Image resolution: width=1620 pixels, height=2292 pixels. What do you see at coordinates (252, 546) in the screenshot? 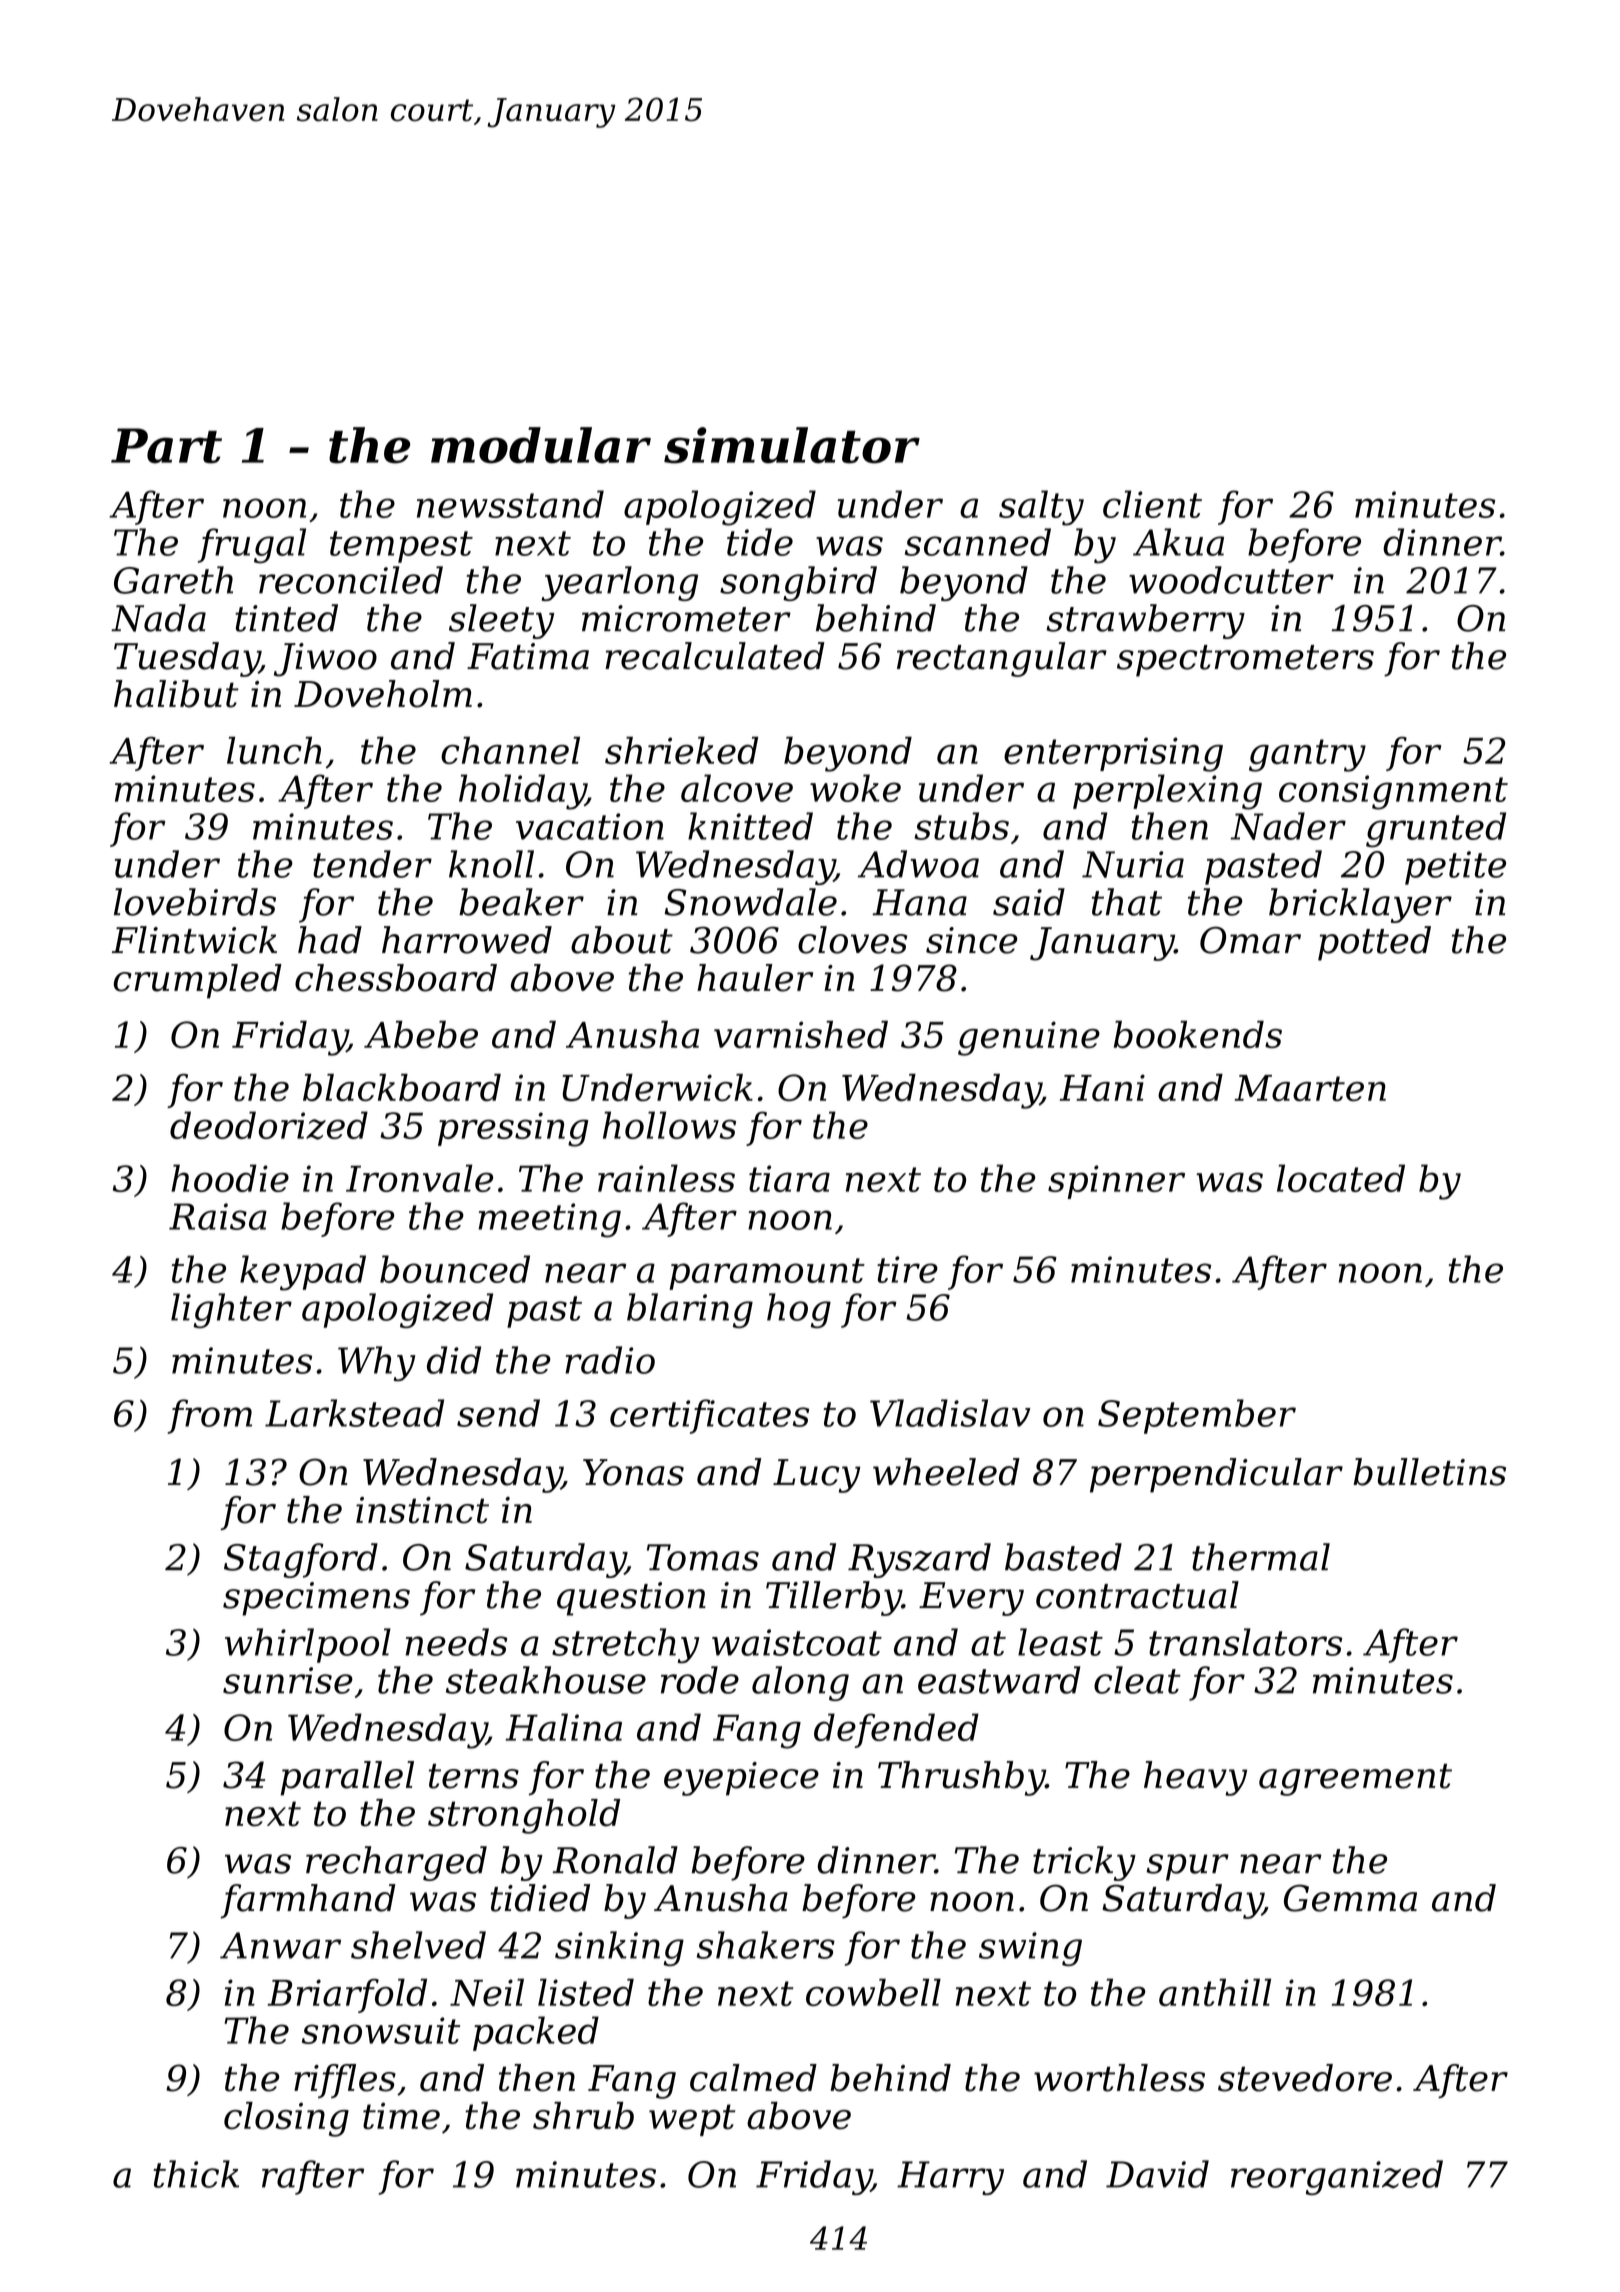
I see `frugal` at bounding box center [252, 546].
